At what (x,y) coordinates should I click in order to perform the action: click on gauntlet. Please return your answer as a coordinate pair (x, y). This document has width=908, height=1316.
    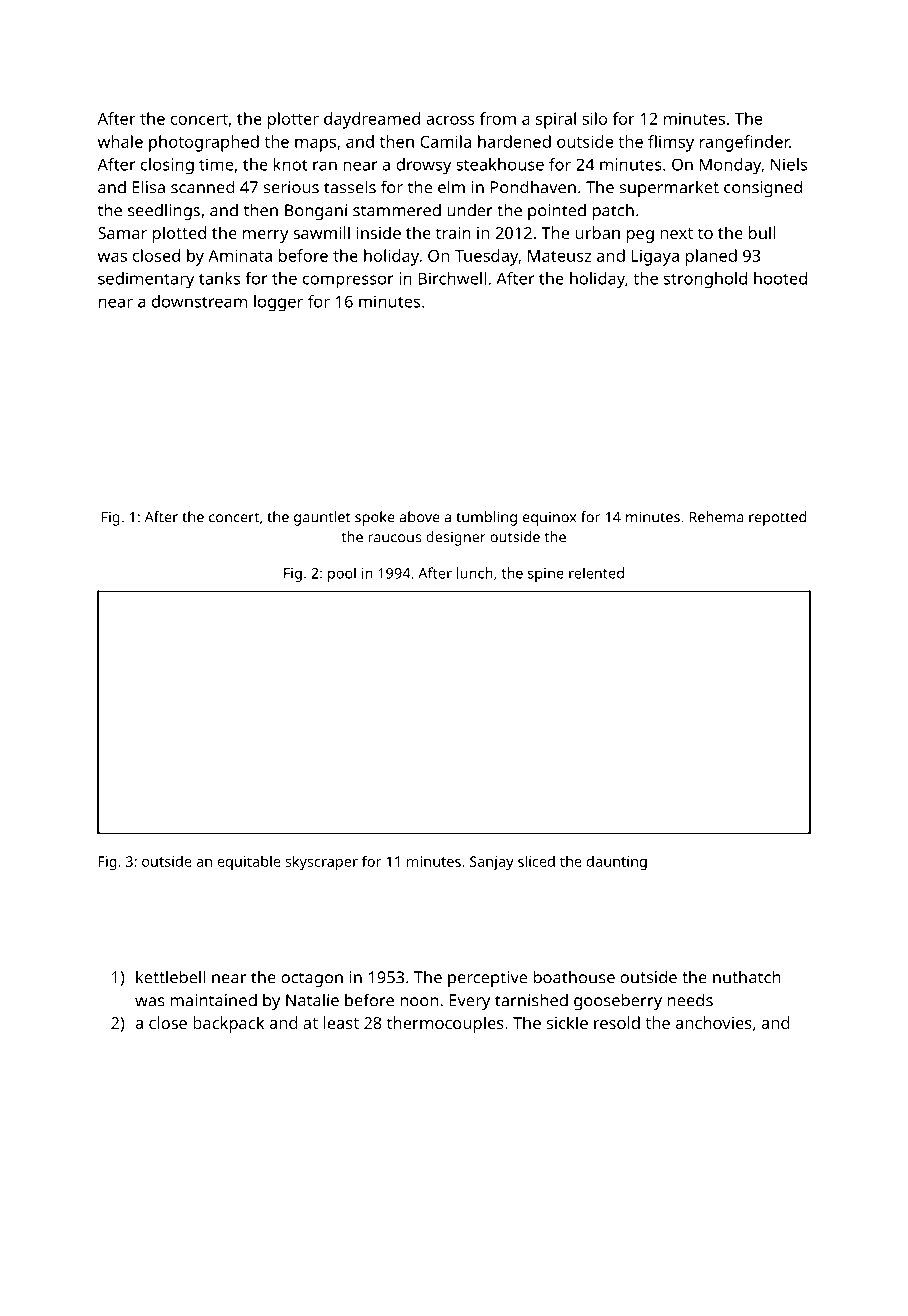
    Looking at the image, I should click on (322, 518).
